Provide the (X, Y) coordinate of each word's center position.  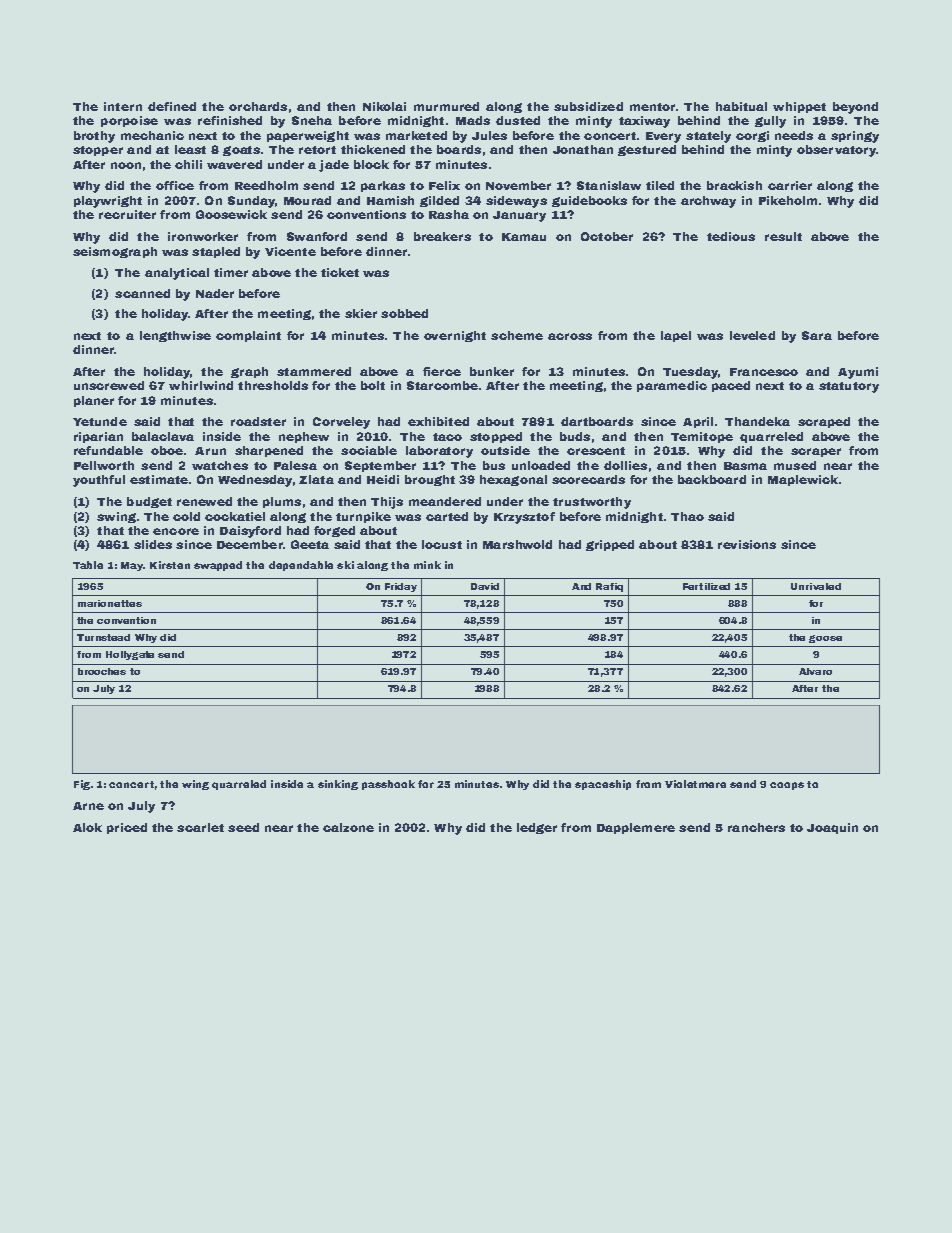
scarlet (200, 827)
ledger (537, 828)
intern (123, 106)
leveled (752, 335)
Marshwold (517, 544)
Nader (215, 293)
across (570, 336)
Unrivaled (816, 586)
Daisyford (250, 532)
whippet (799, 107)
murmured (446, 106)
